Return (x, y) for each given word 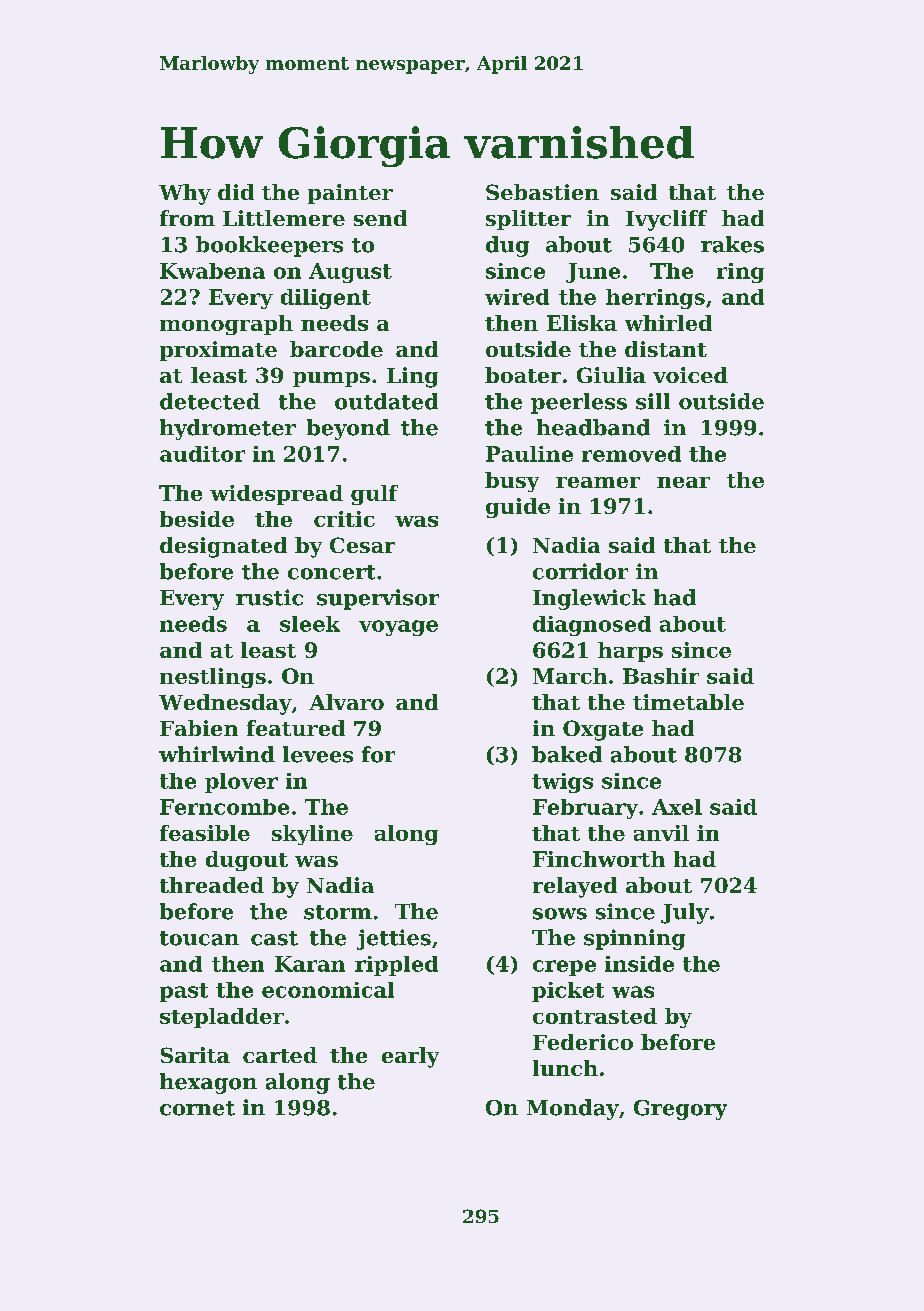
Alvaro (346, 702)
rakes (732, 244)
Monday (573, 1109)
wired (517, 297)
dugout (247, 861)
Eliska (582, 323)
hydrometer (228, 429)
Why (185, 194)
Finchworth (599, 859)
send (380, 218)
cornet (197, 1108)
